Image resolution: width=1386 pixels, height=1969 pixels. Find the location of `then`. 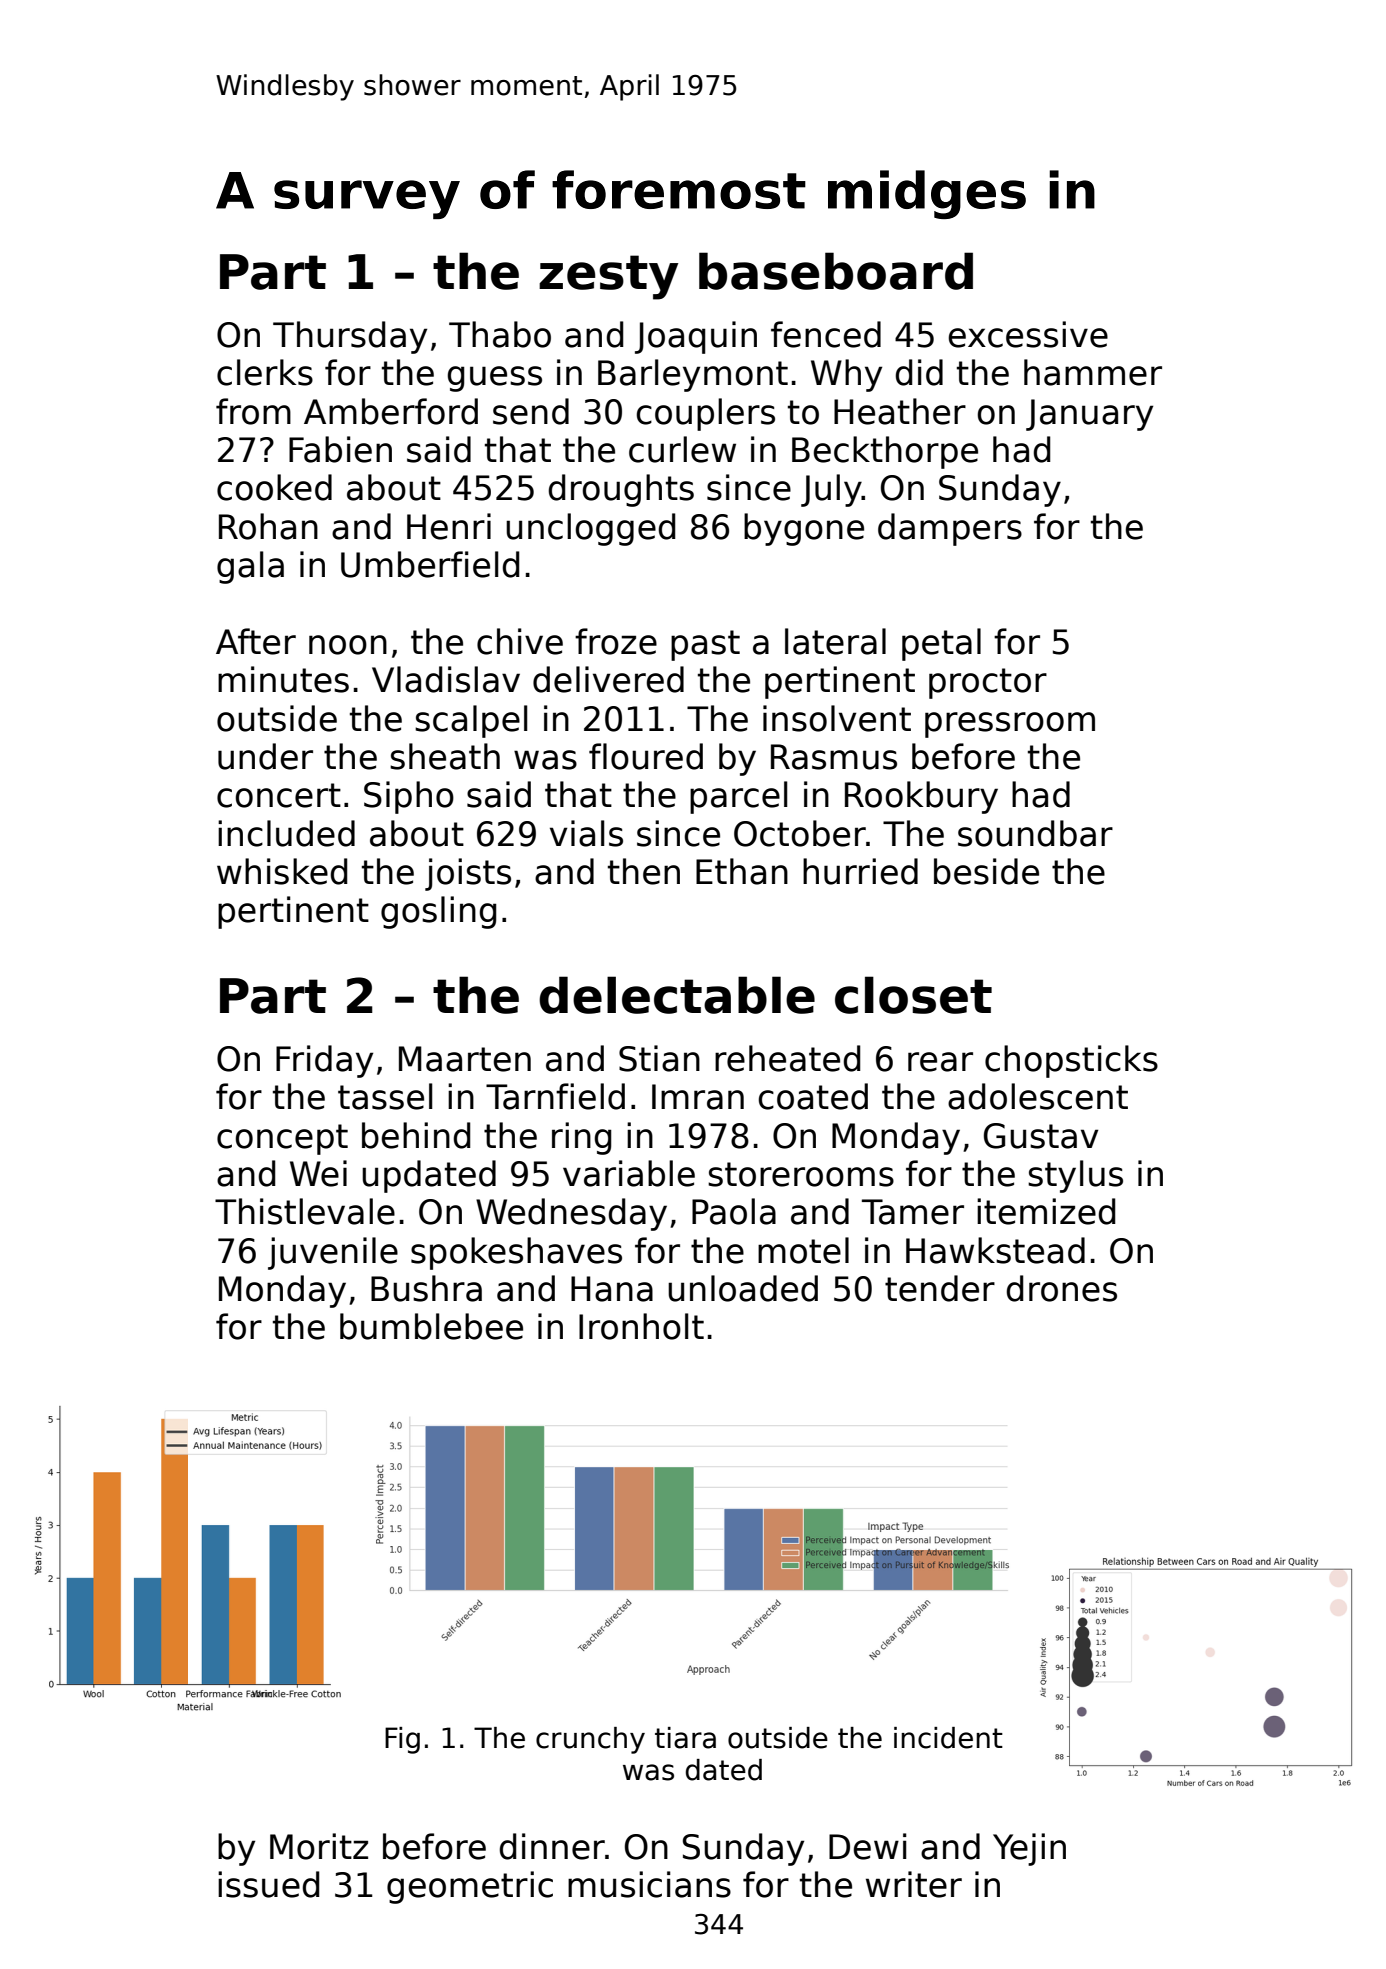

then is located at coordinates (644, 871).
